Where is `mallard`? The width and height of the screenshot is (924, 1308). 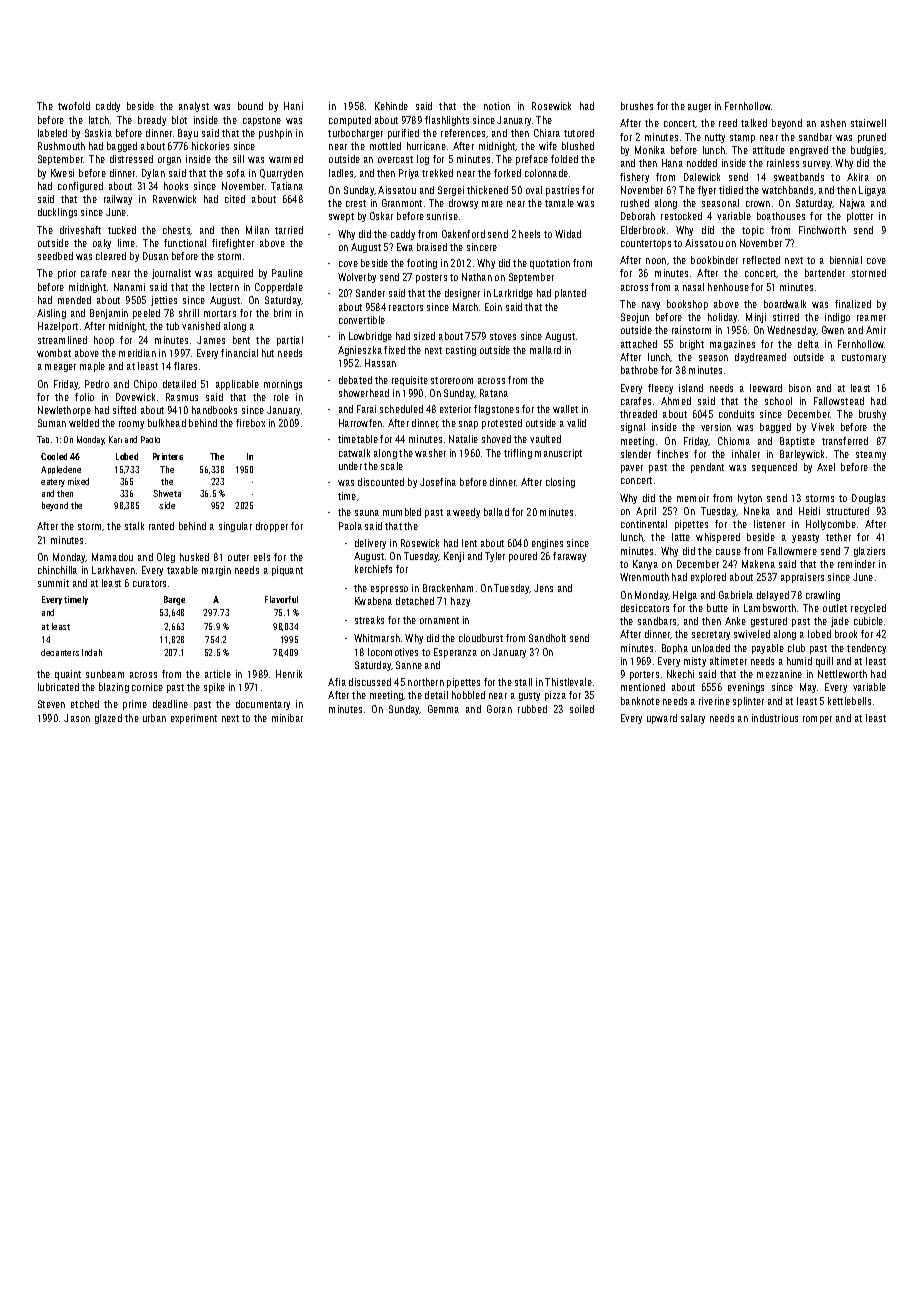 mallard is located at coordinates (545, 350).
